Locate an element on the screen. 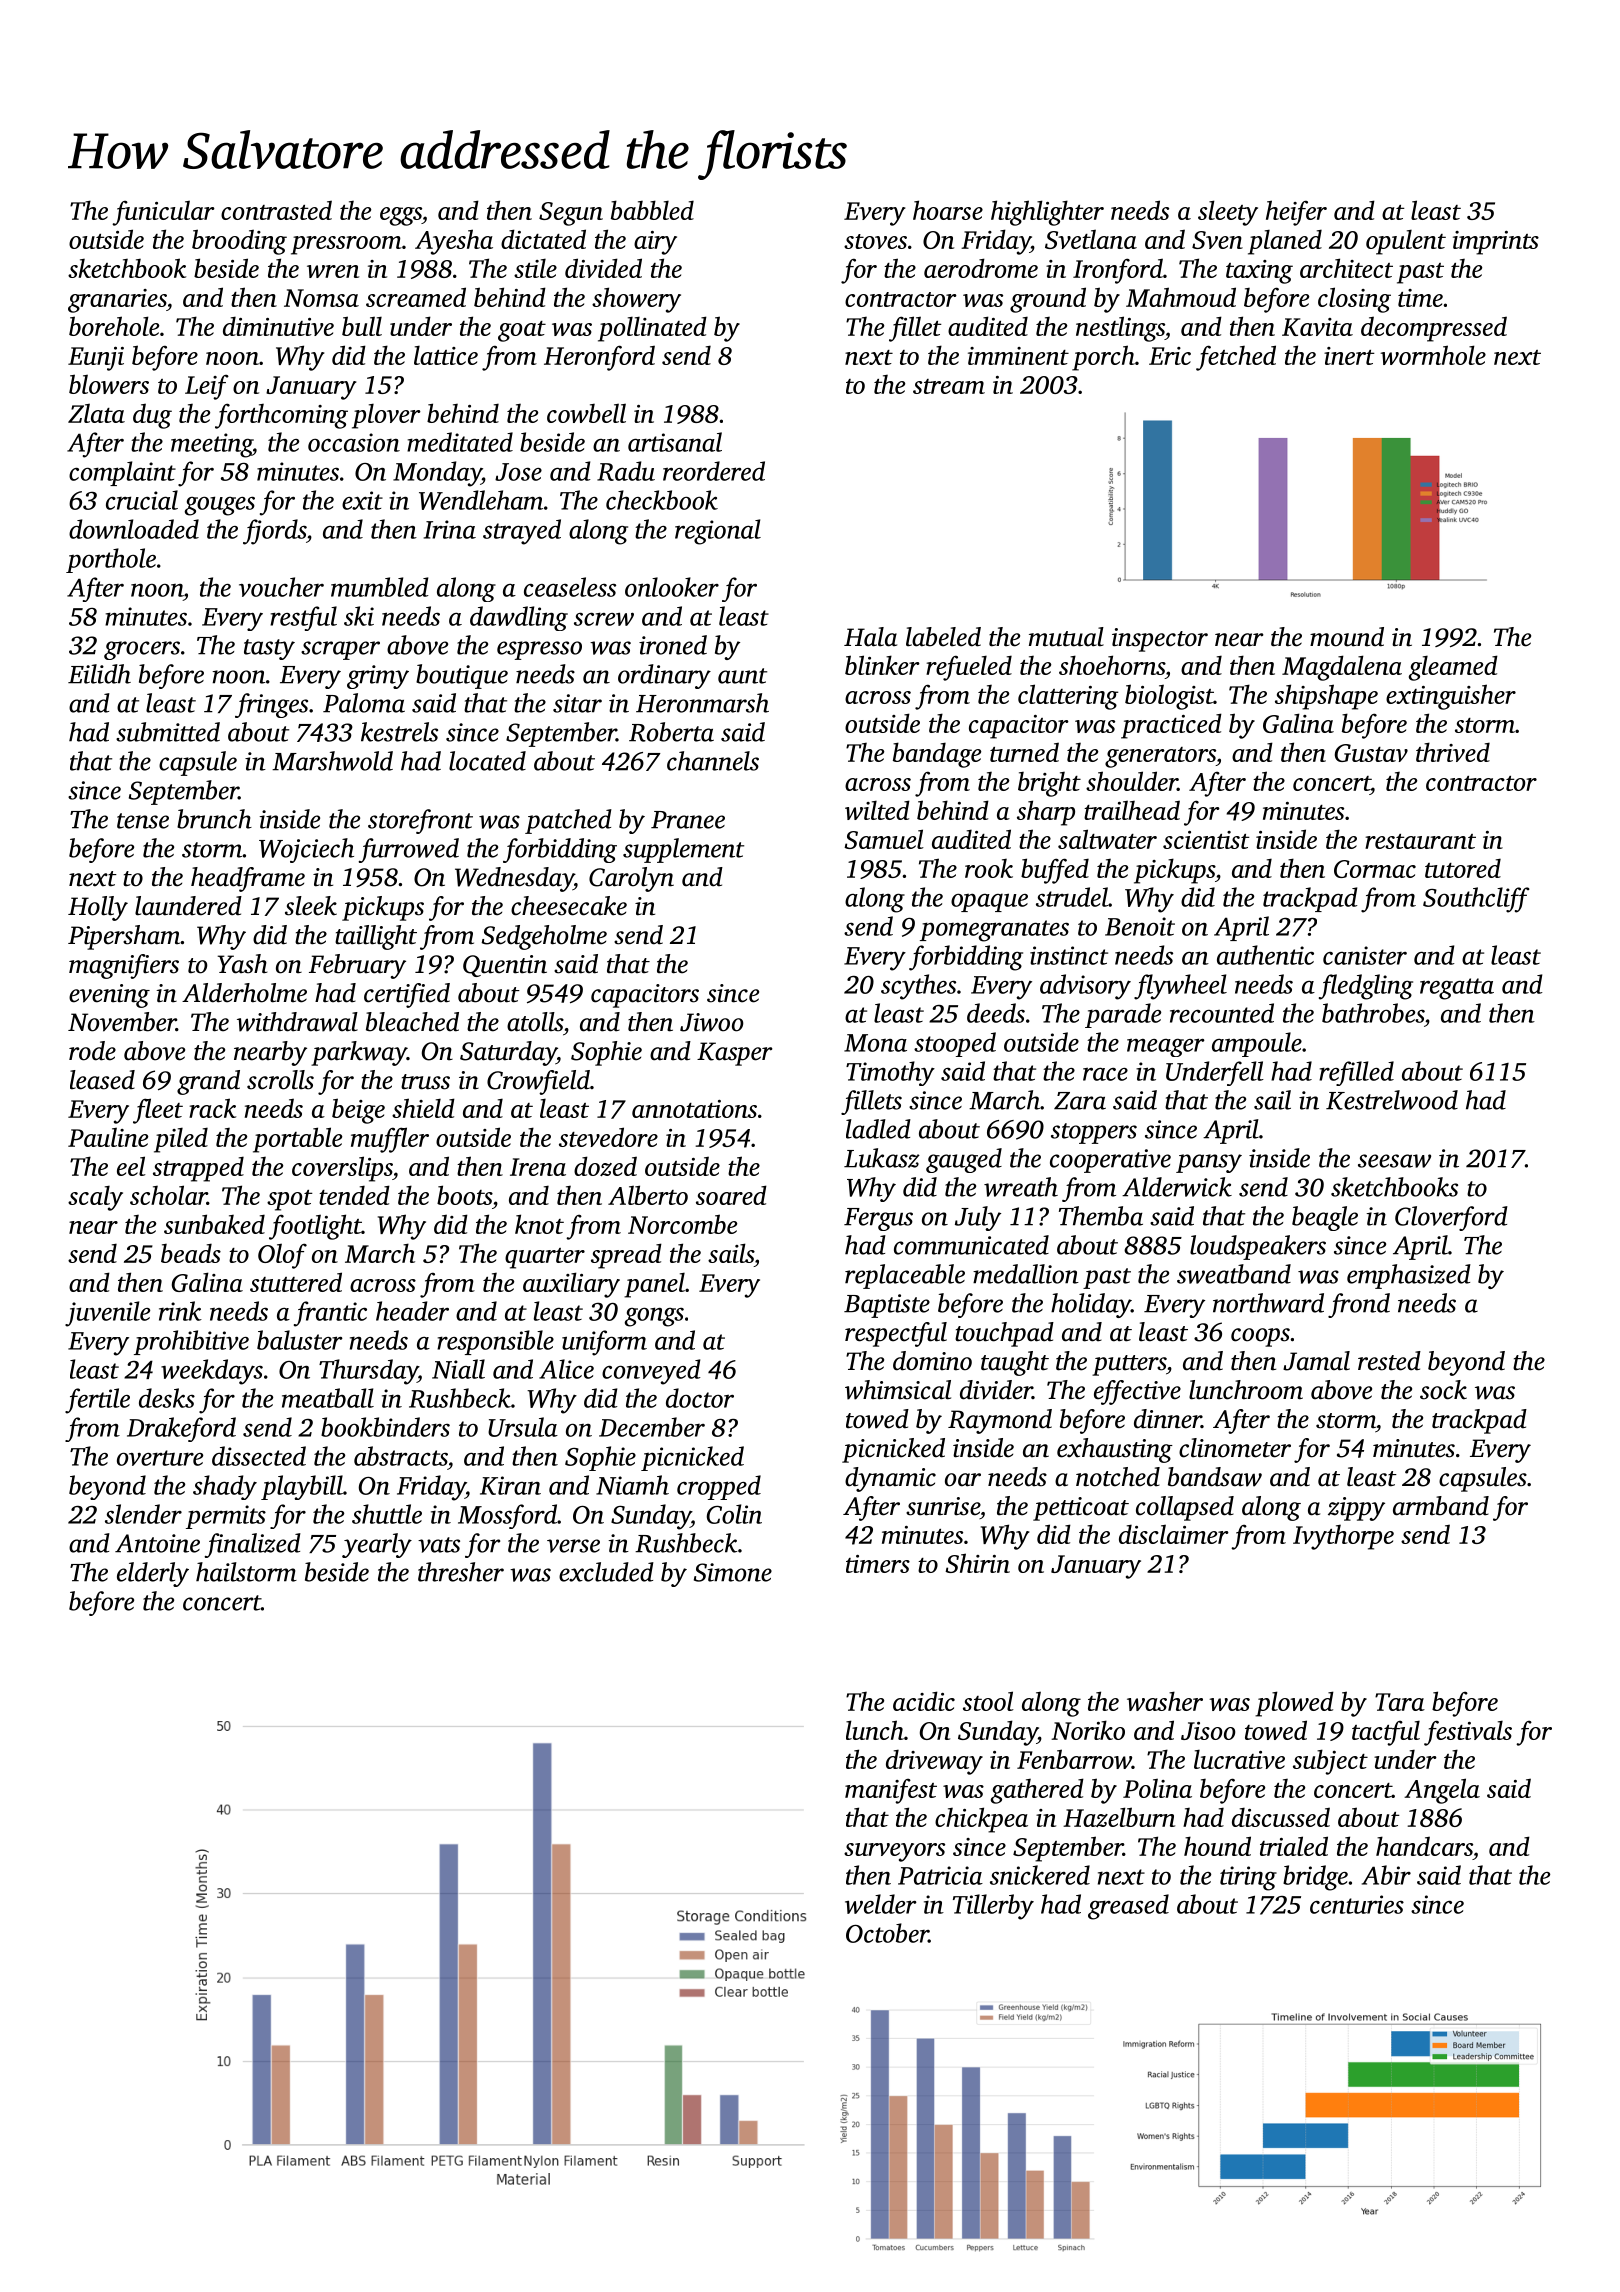  Southcliff is located at coordinates (1476, 900).
